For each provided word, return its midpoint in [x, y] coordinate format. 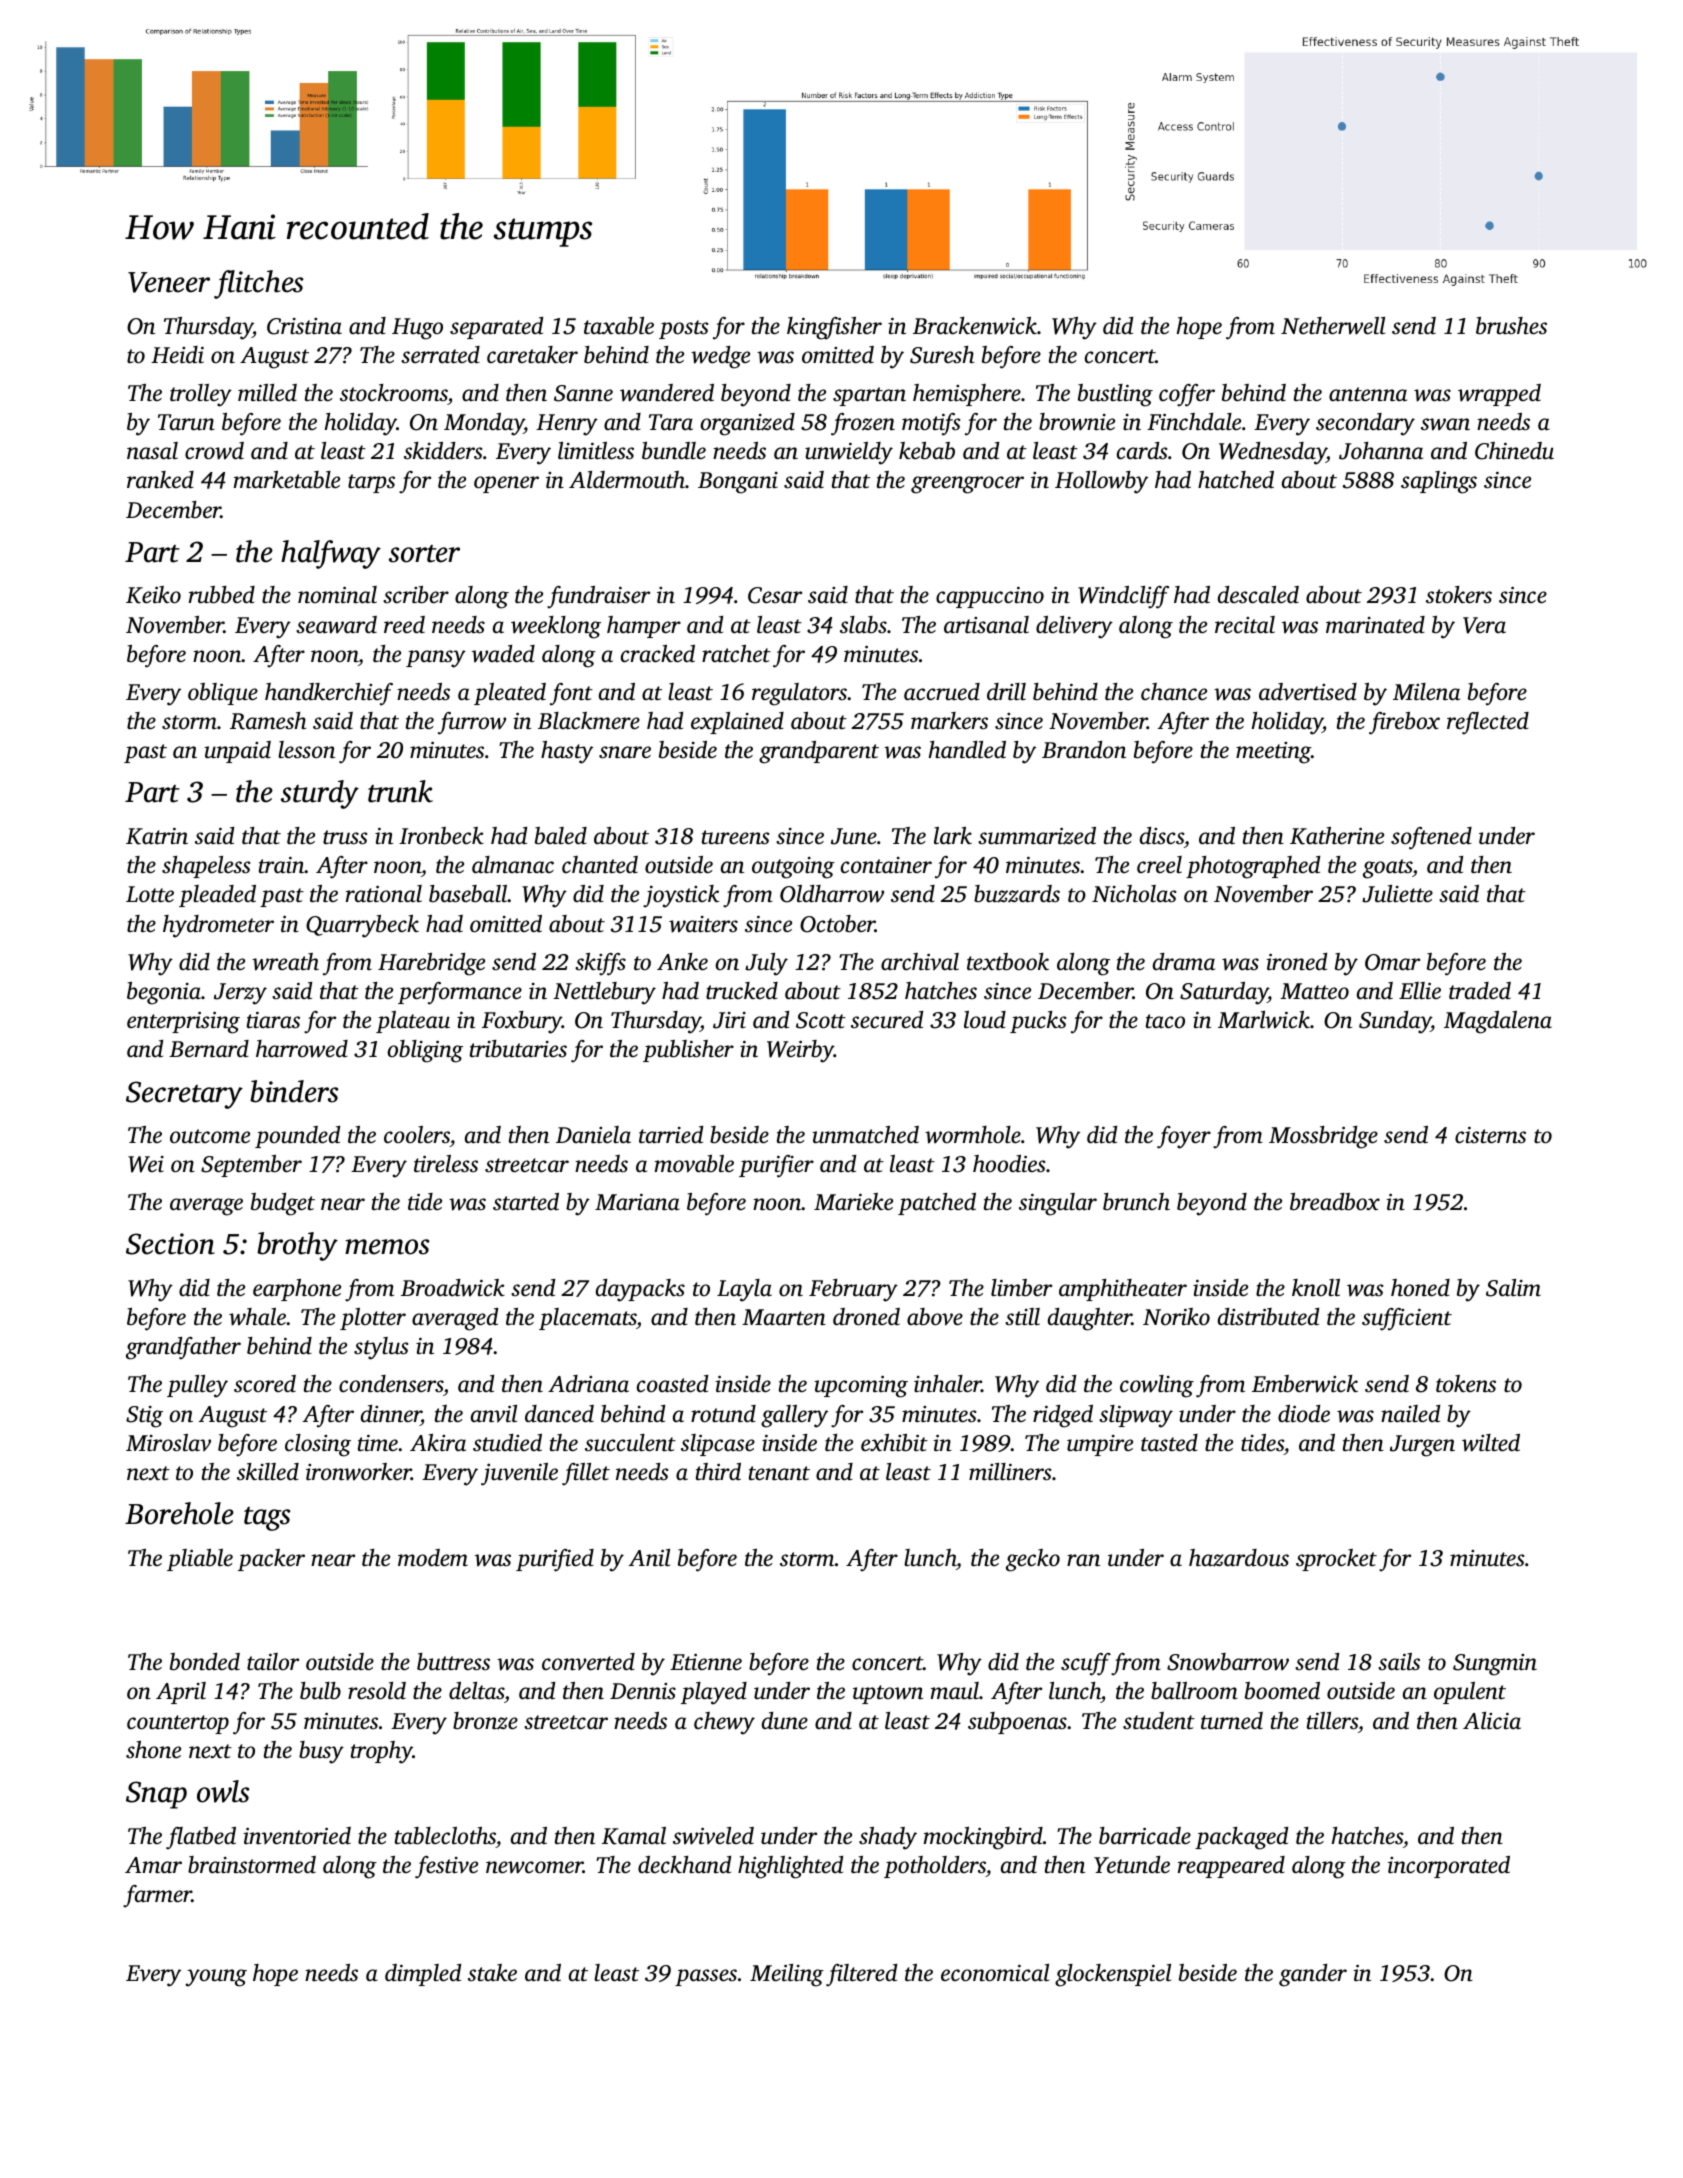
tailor [273, 1662]
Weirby [800, 1051]
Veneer [169, 282]
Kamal [634, 1836]
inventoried [297, 1836]
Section [170, 1244]
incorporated [1449, 1867]
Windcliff [1123, 597]
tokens [1466, 1383]
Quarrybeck [362, 926]
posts [683, 329]
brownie [1077, 422]
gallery [794, 1416]
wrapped [1499, 395]
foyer [1184, 1137]
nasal [152, 451]
